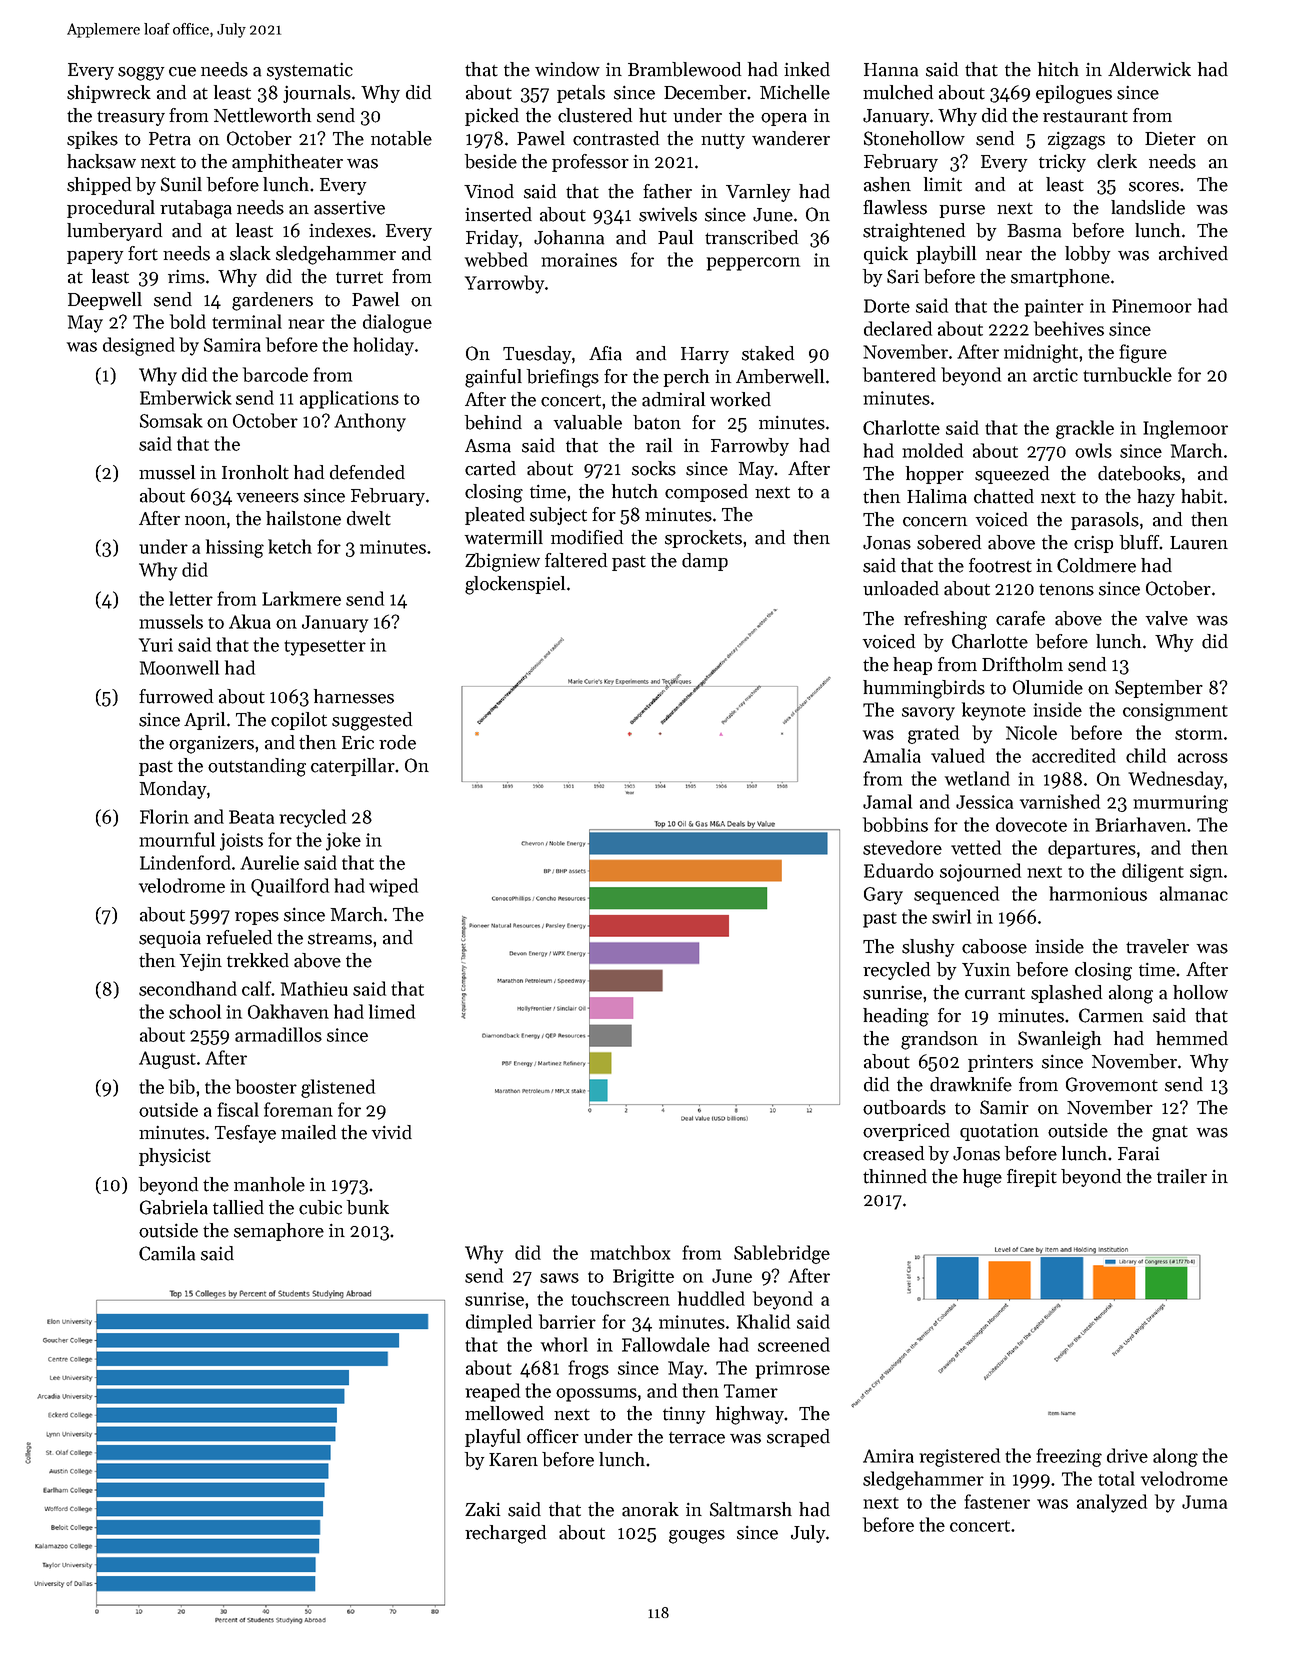  What do you see at coordinates (310, 71) in the image?
I see `systematic` at bounding box center [310, 71].
